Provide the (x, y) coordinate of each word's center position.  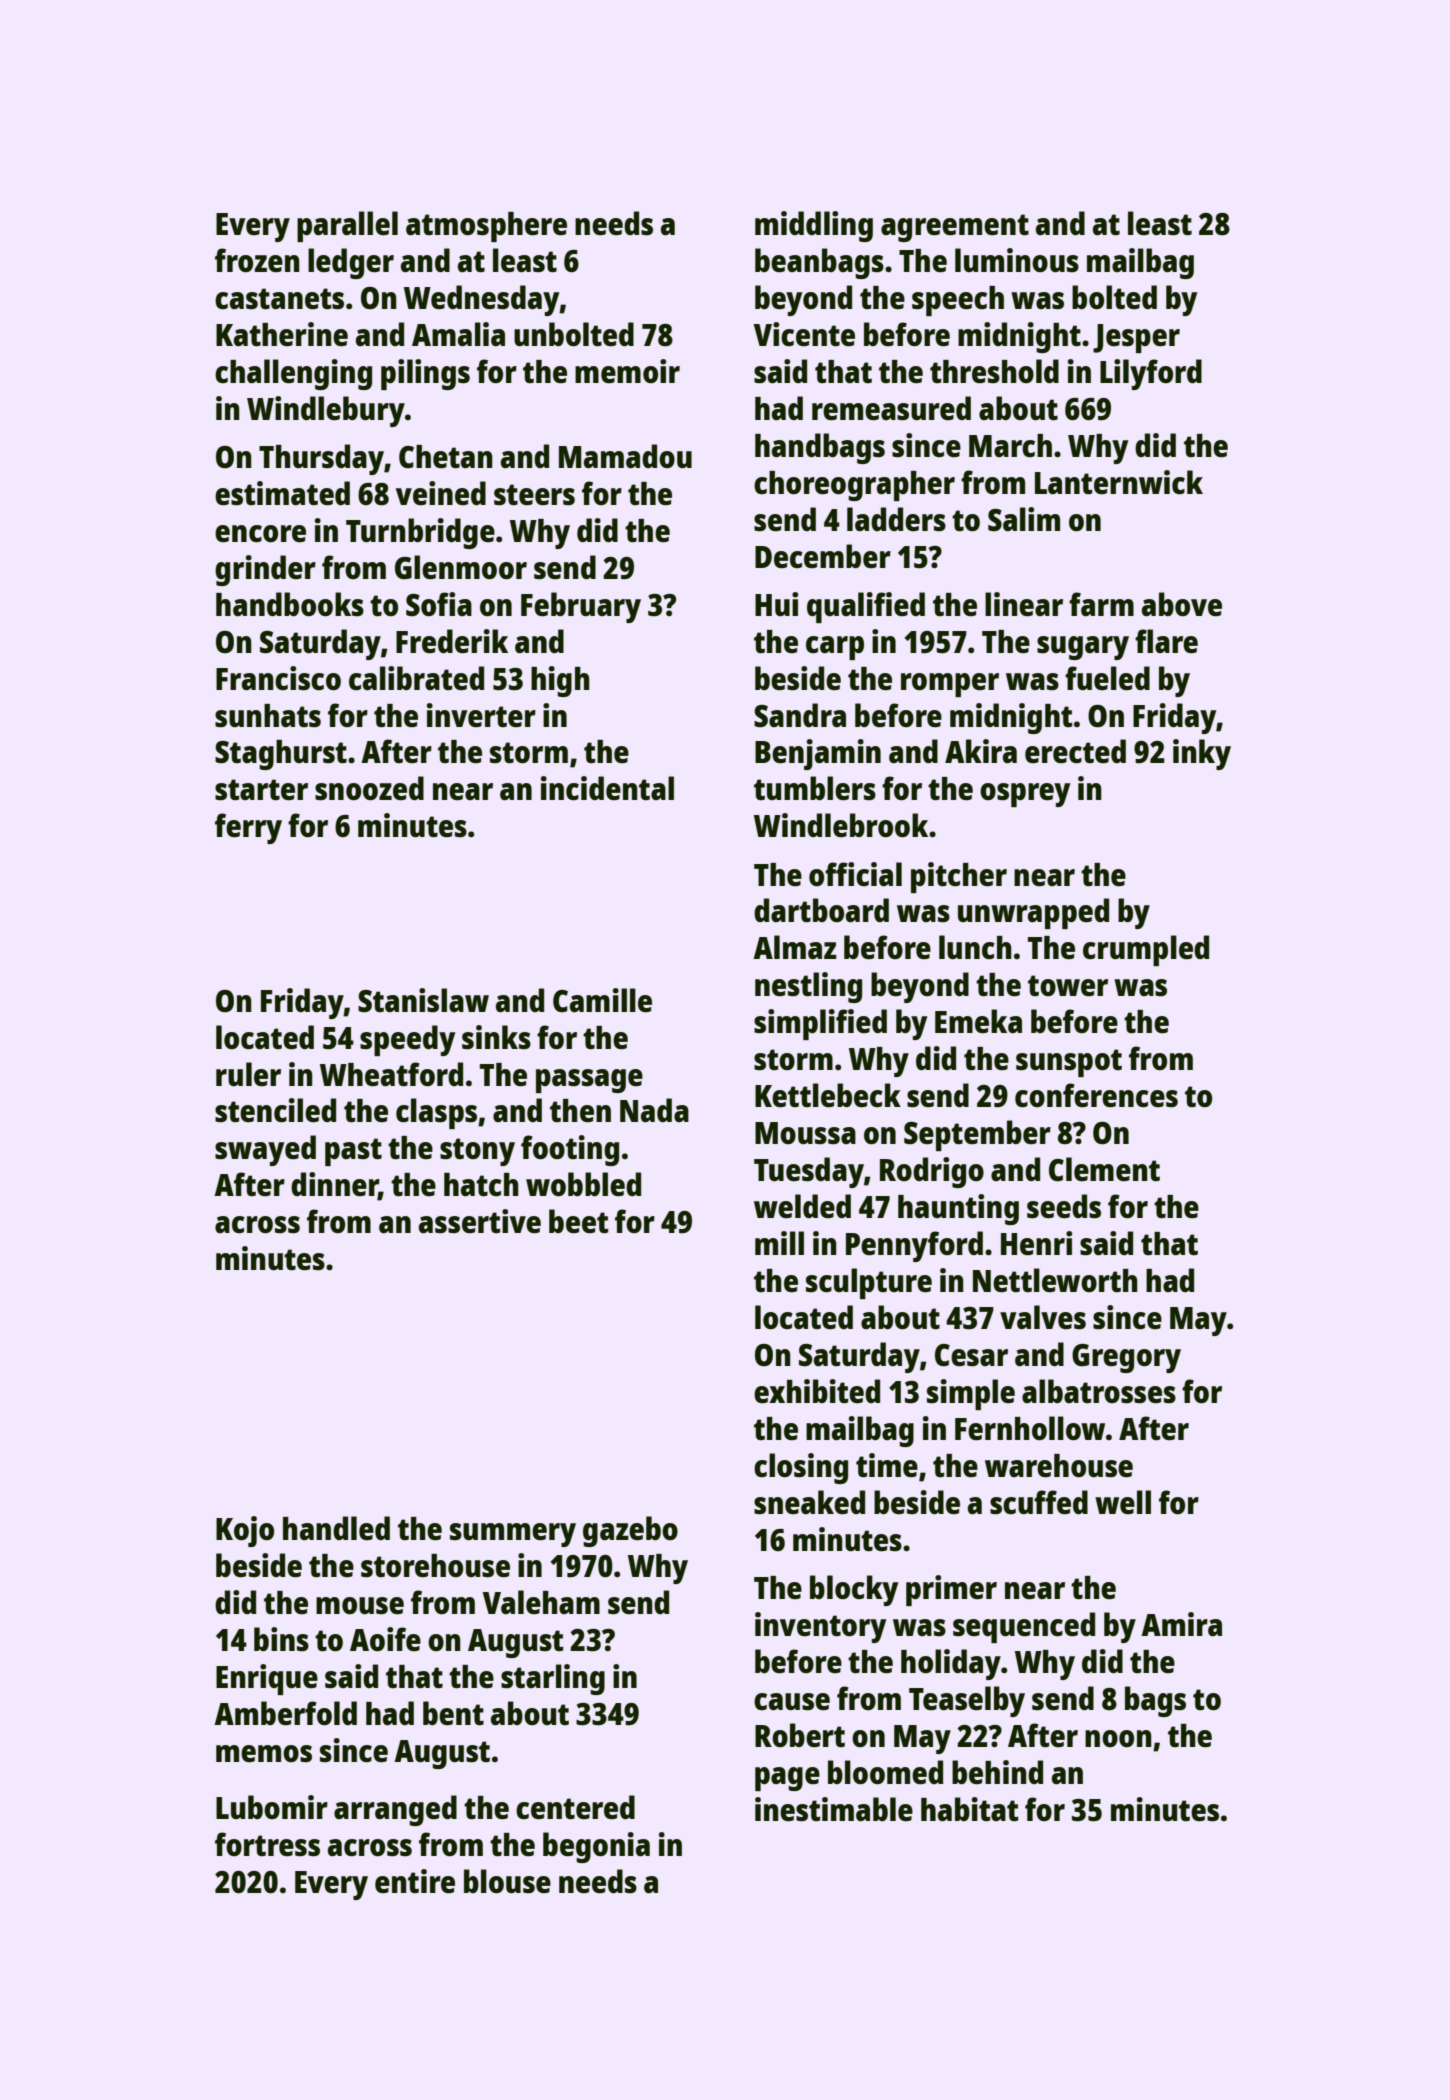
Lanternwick (1119, 482)
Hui (776, 604)
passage (589, 1081)
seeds (1064, 1206)
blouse (507, 1881)
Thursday (321, 459)
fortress (267, 1844)
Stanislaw (423, 1000)
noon (1118, 1738)
